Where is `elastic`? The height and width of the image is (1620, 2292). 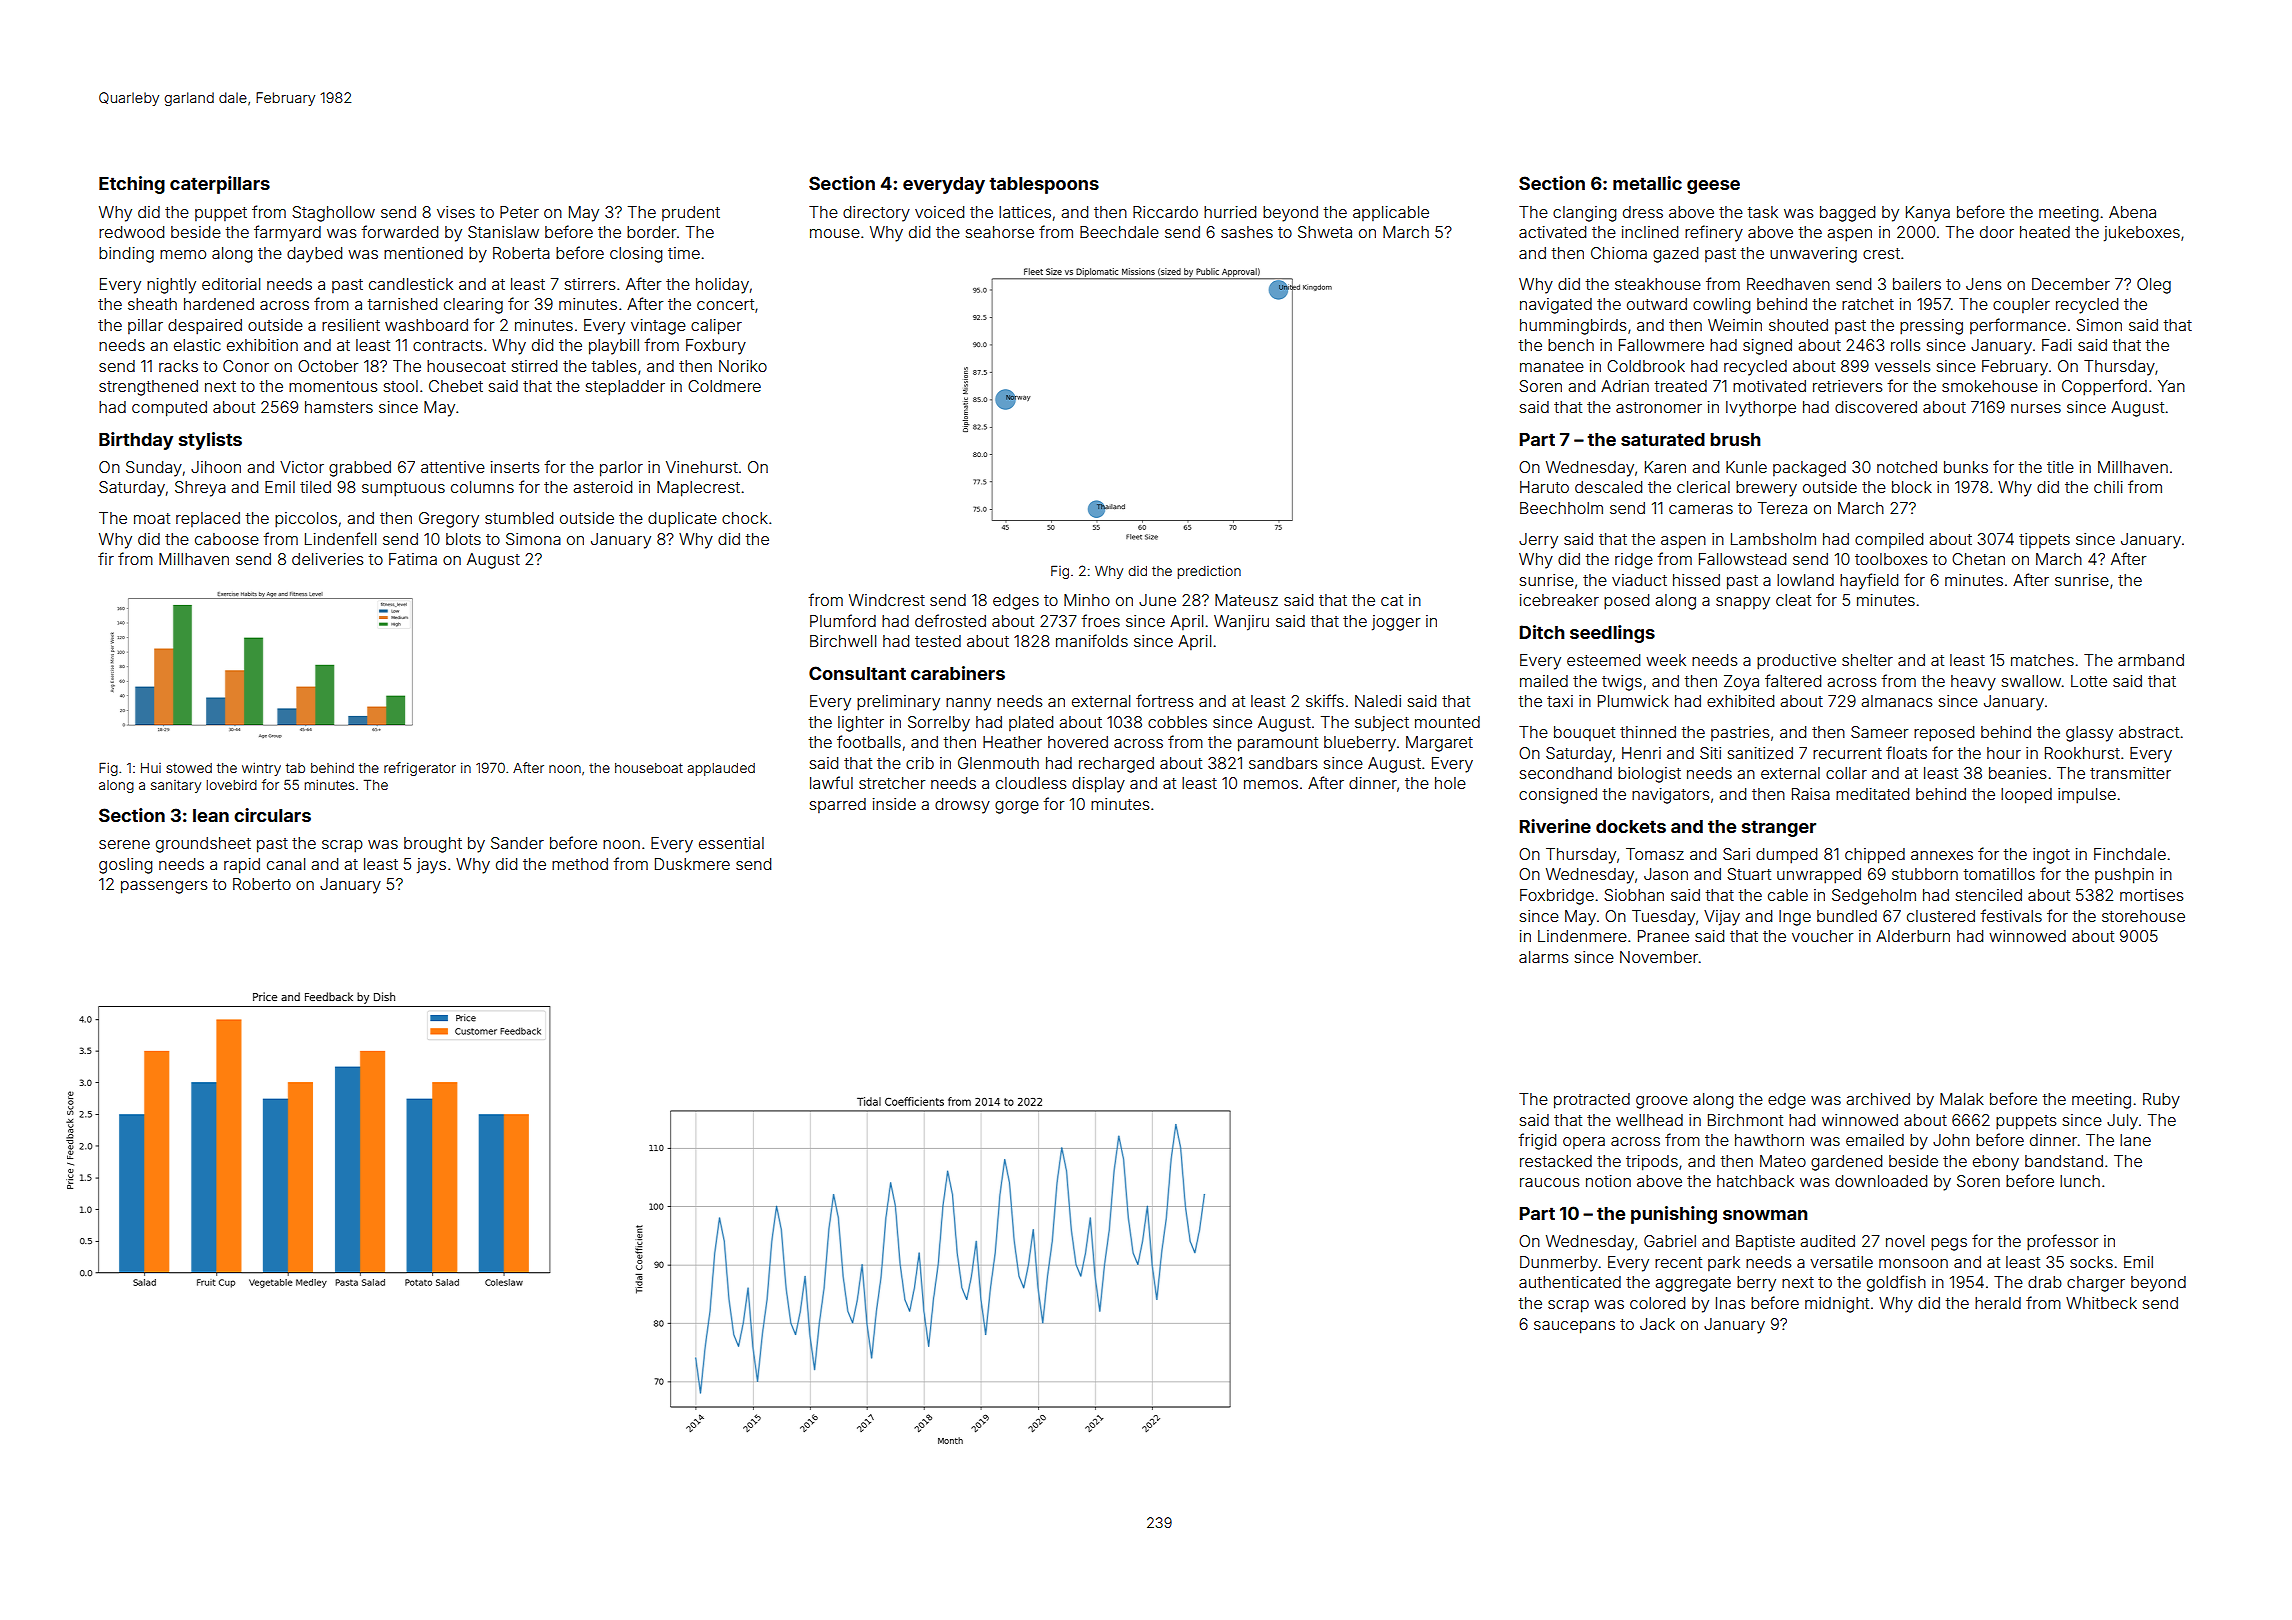
elastic is located at coordinates (197, 345).
